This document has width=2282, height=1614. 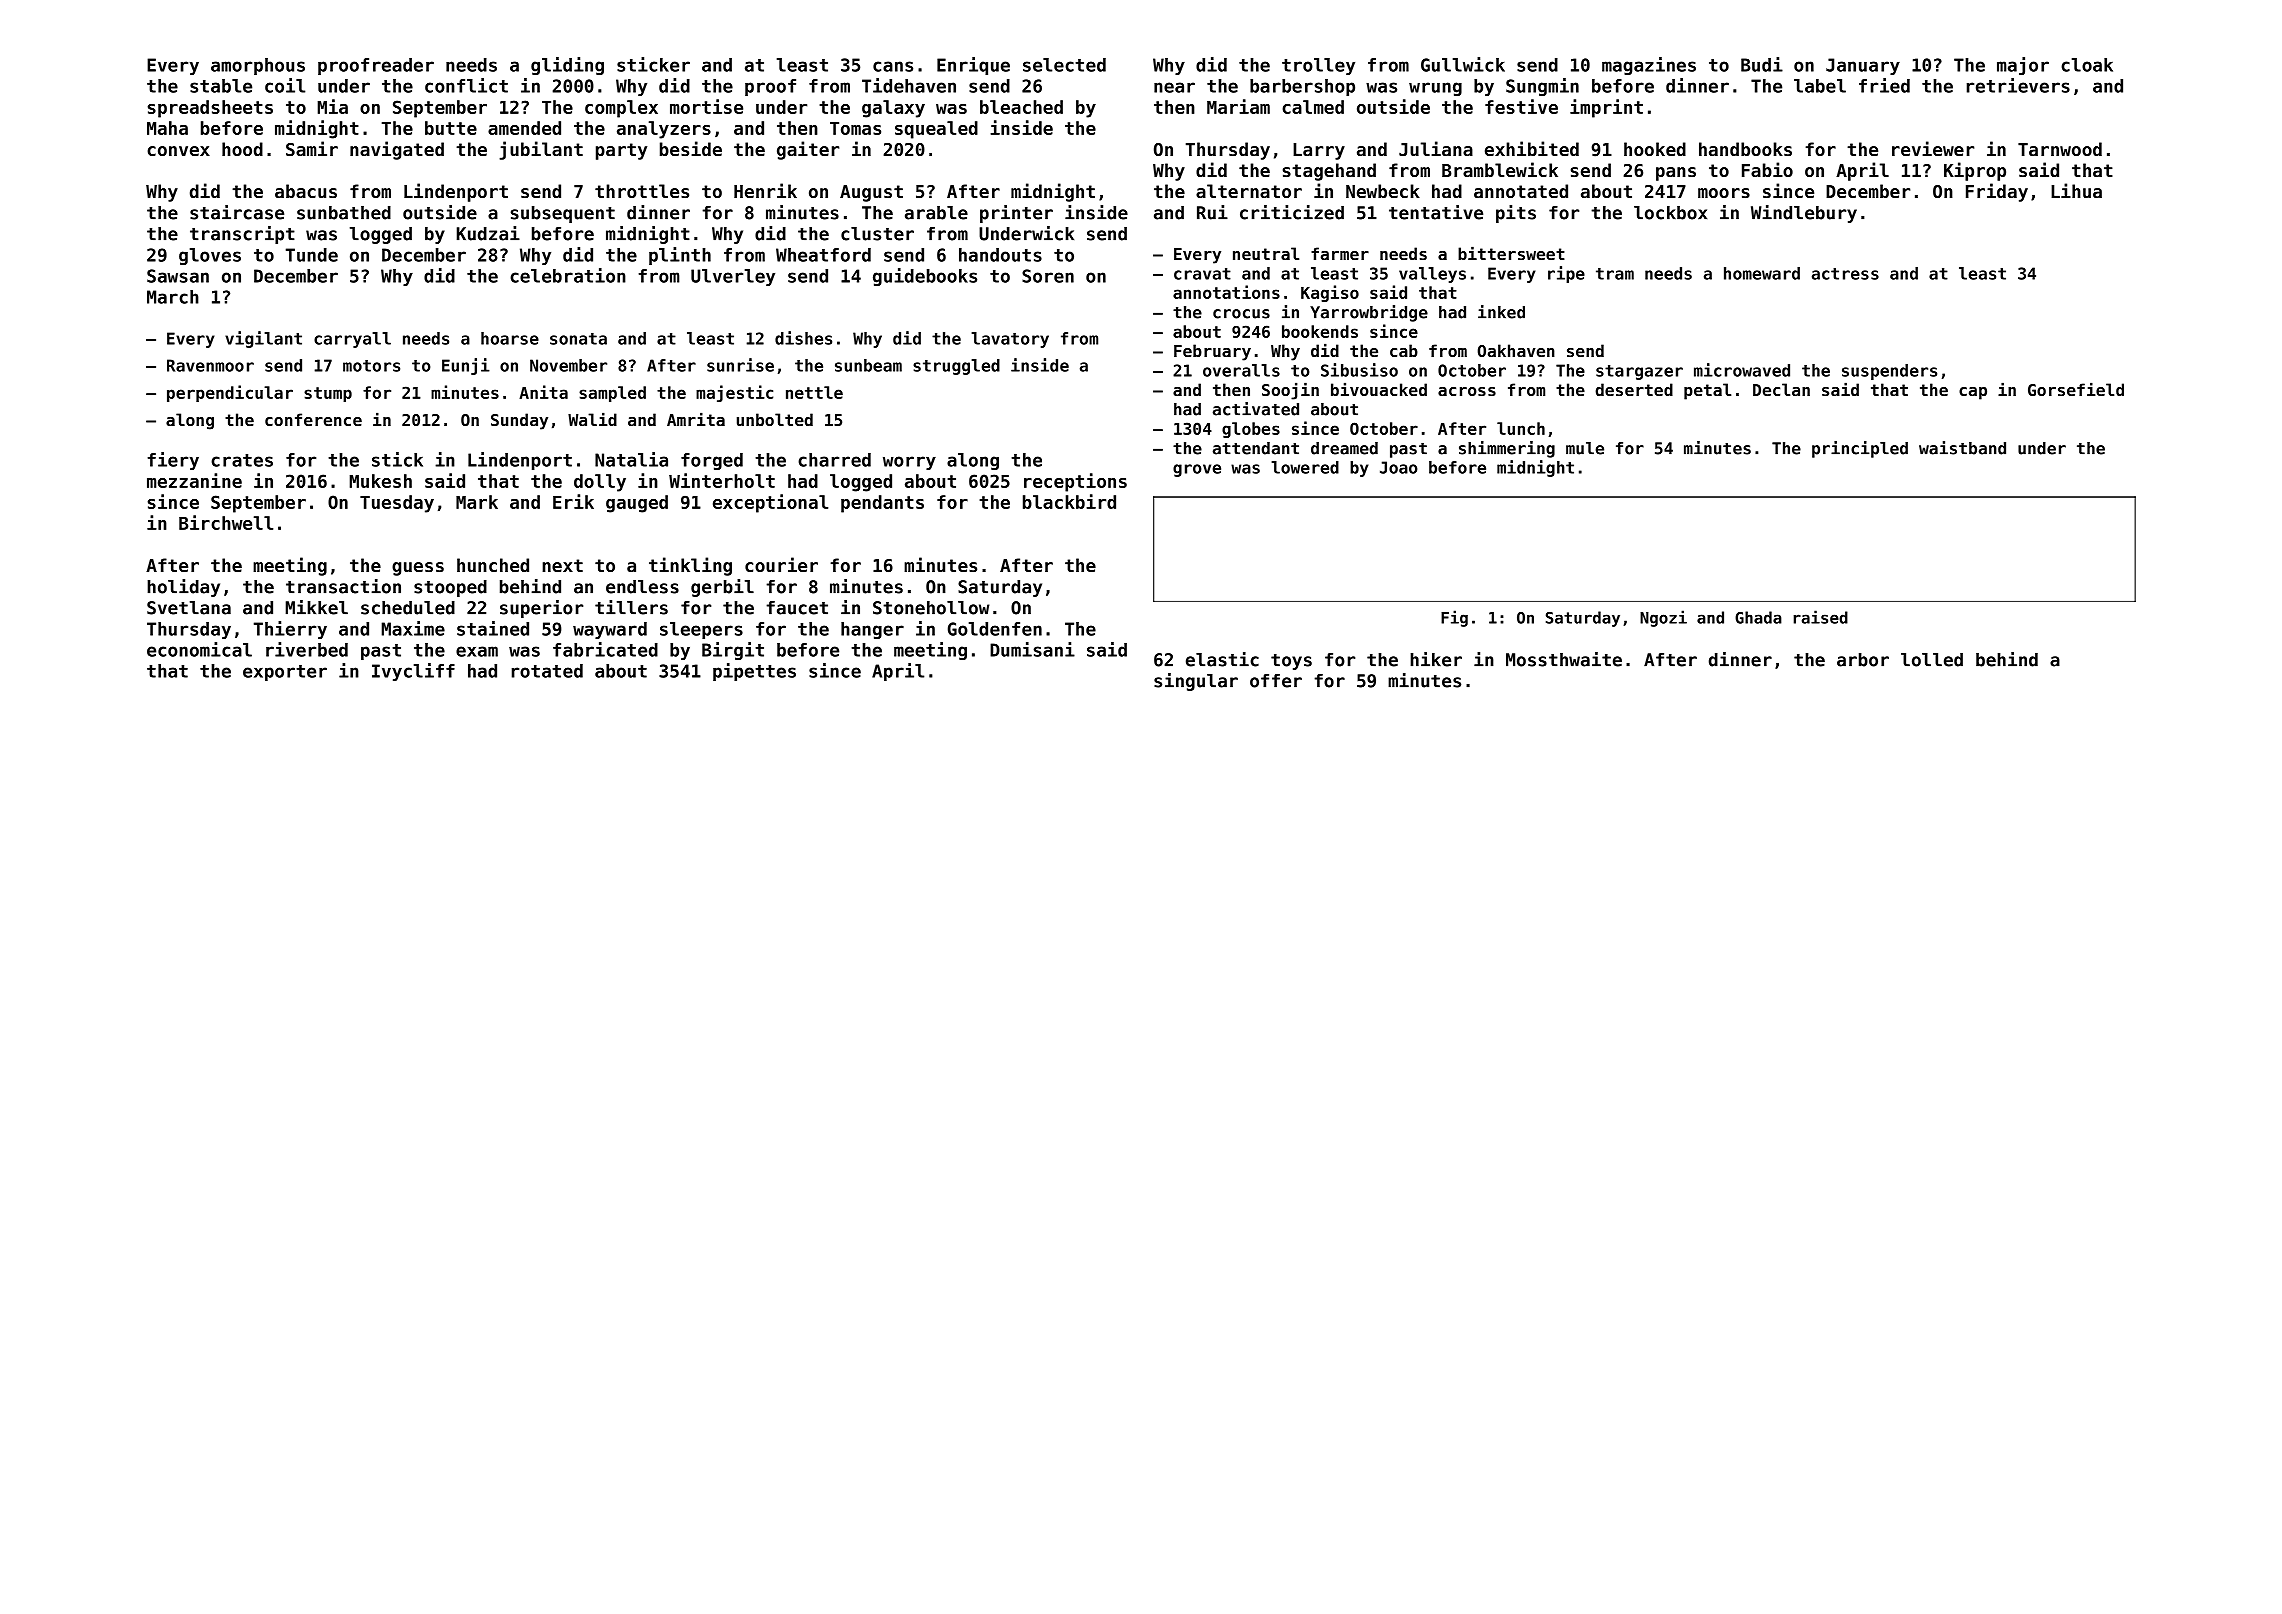 What do you see at coordinates (1256, 409) in the document?
I see `activated` at bounding box center [1256, 409].
